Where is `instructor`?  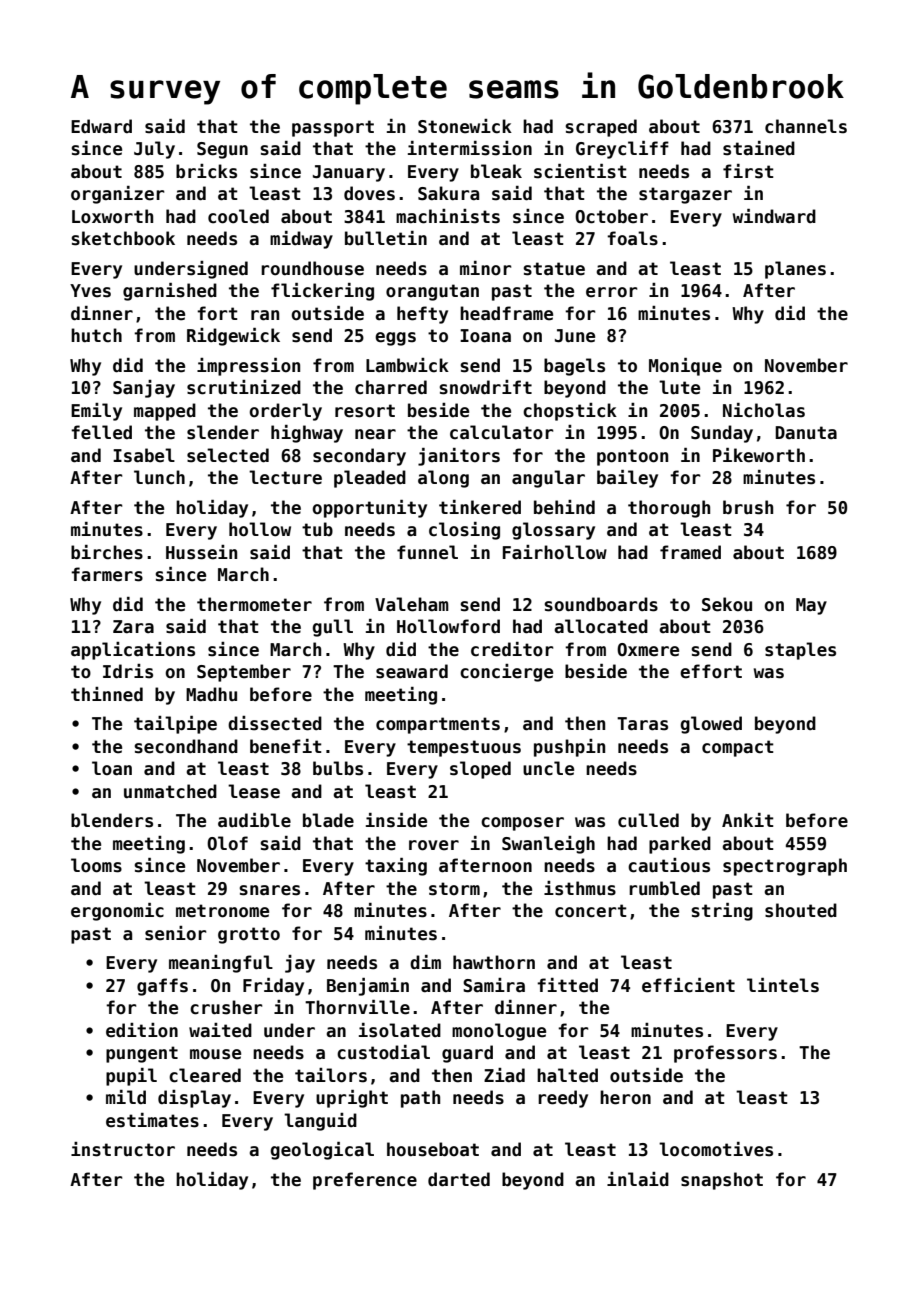
instructor is located at coordinates (123, 1149).
